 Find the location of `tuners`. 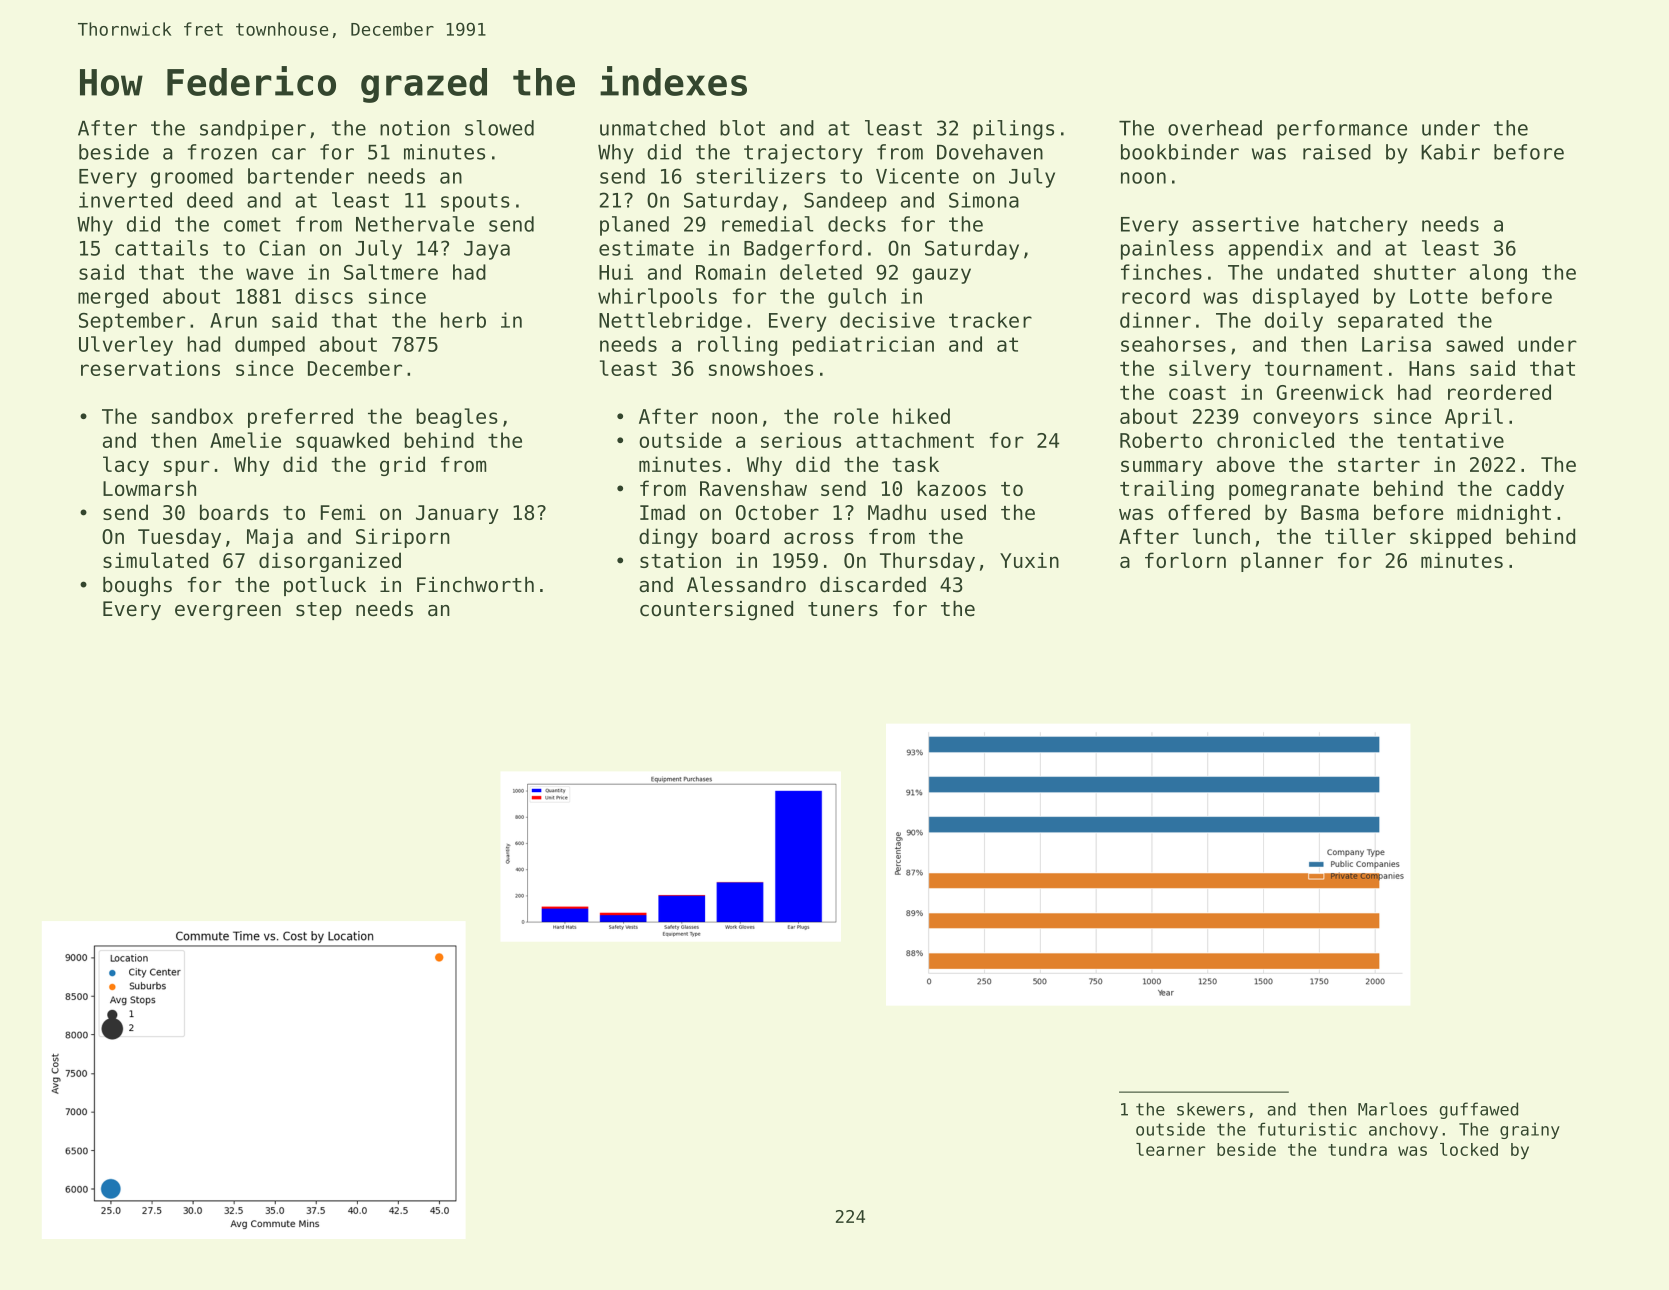

tuners is located at coordinates (843, 609).
